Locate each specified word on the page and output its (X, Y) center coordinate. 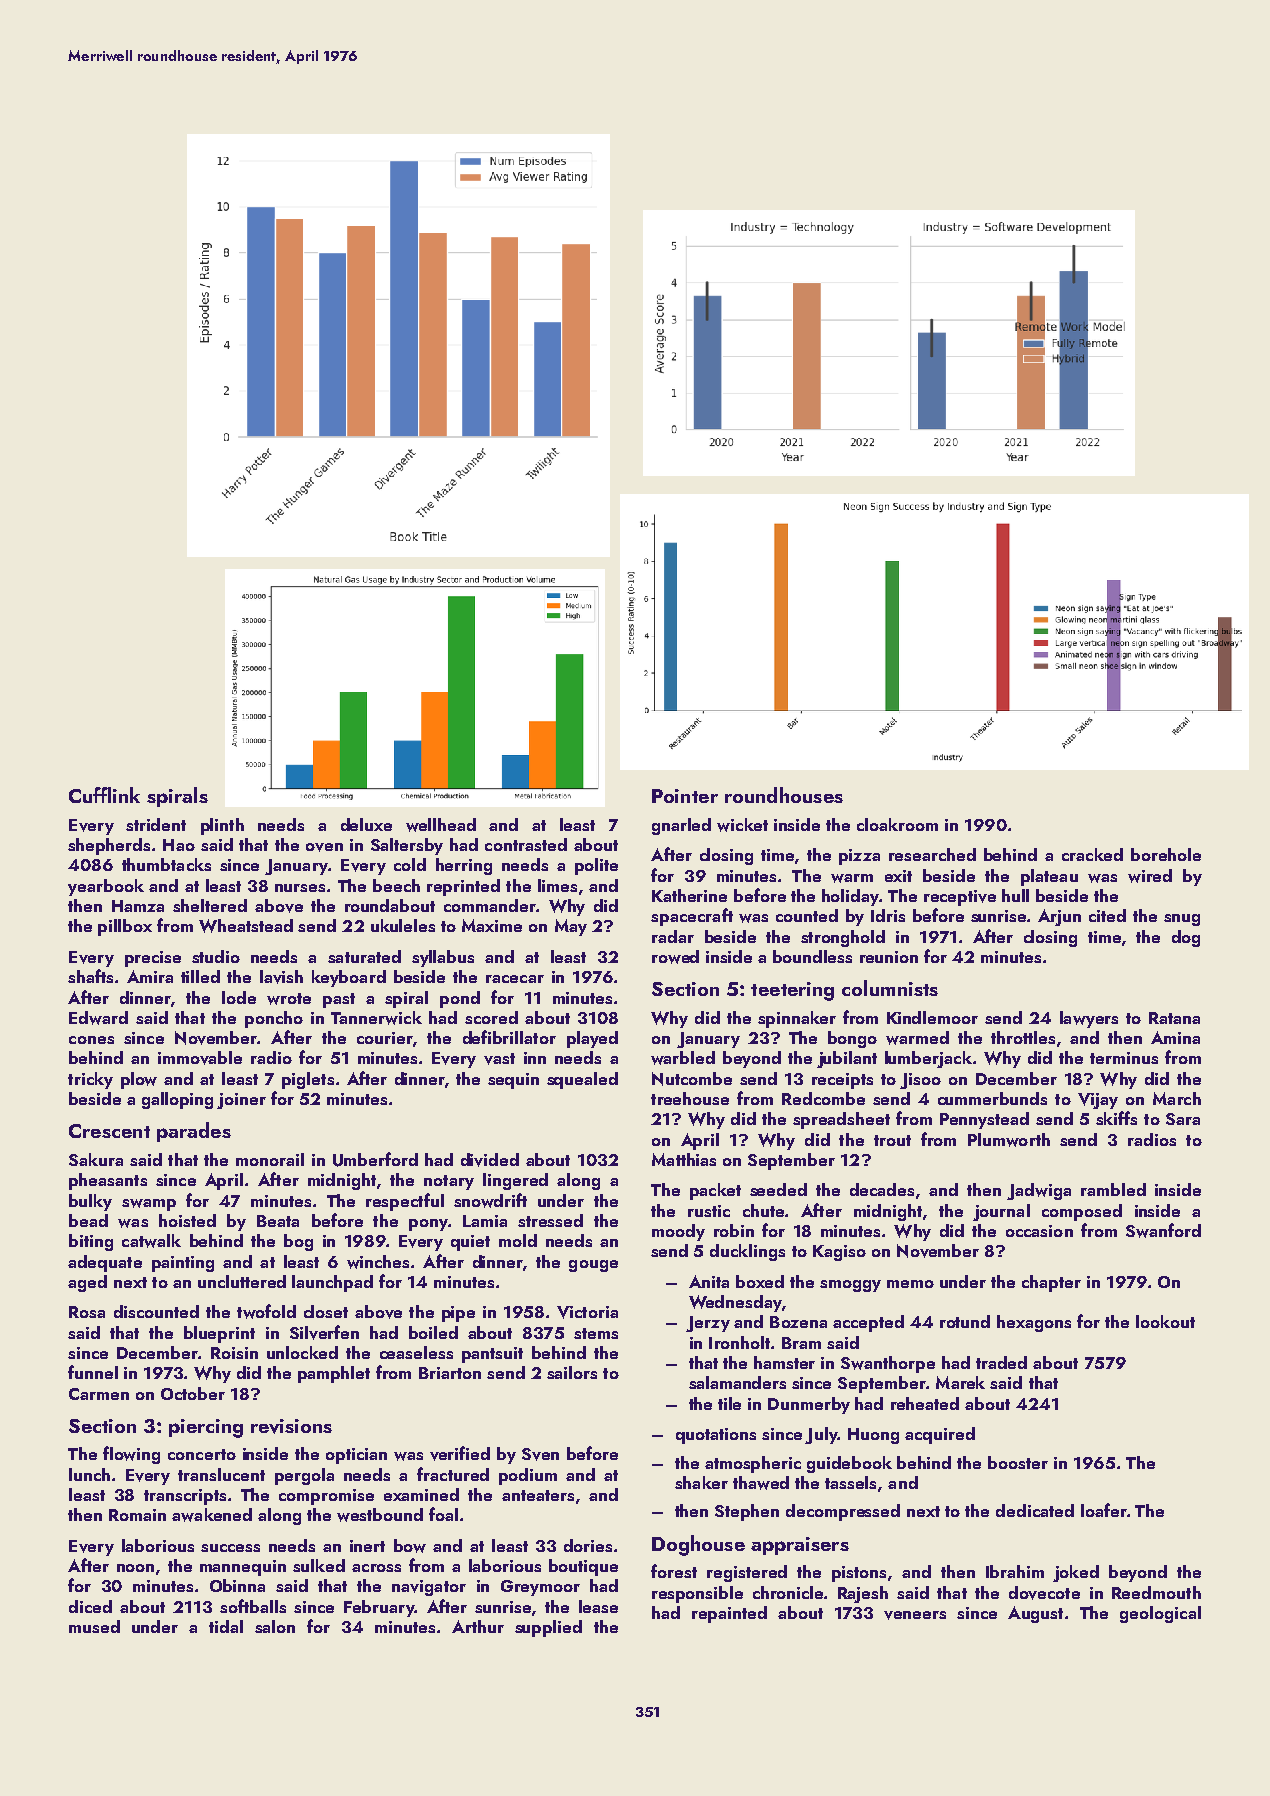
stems (596, 1333)
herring (464, 866)
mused (94, 1626)
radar (673, 936)
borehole (1166, 854)
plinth (222, 826)
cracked (1092, 854)
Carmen (99, 1394)
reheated (925, 1403)
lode (239, 997)
